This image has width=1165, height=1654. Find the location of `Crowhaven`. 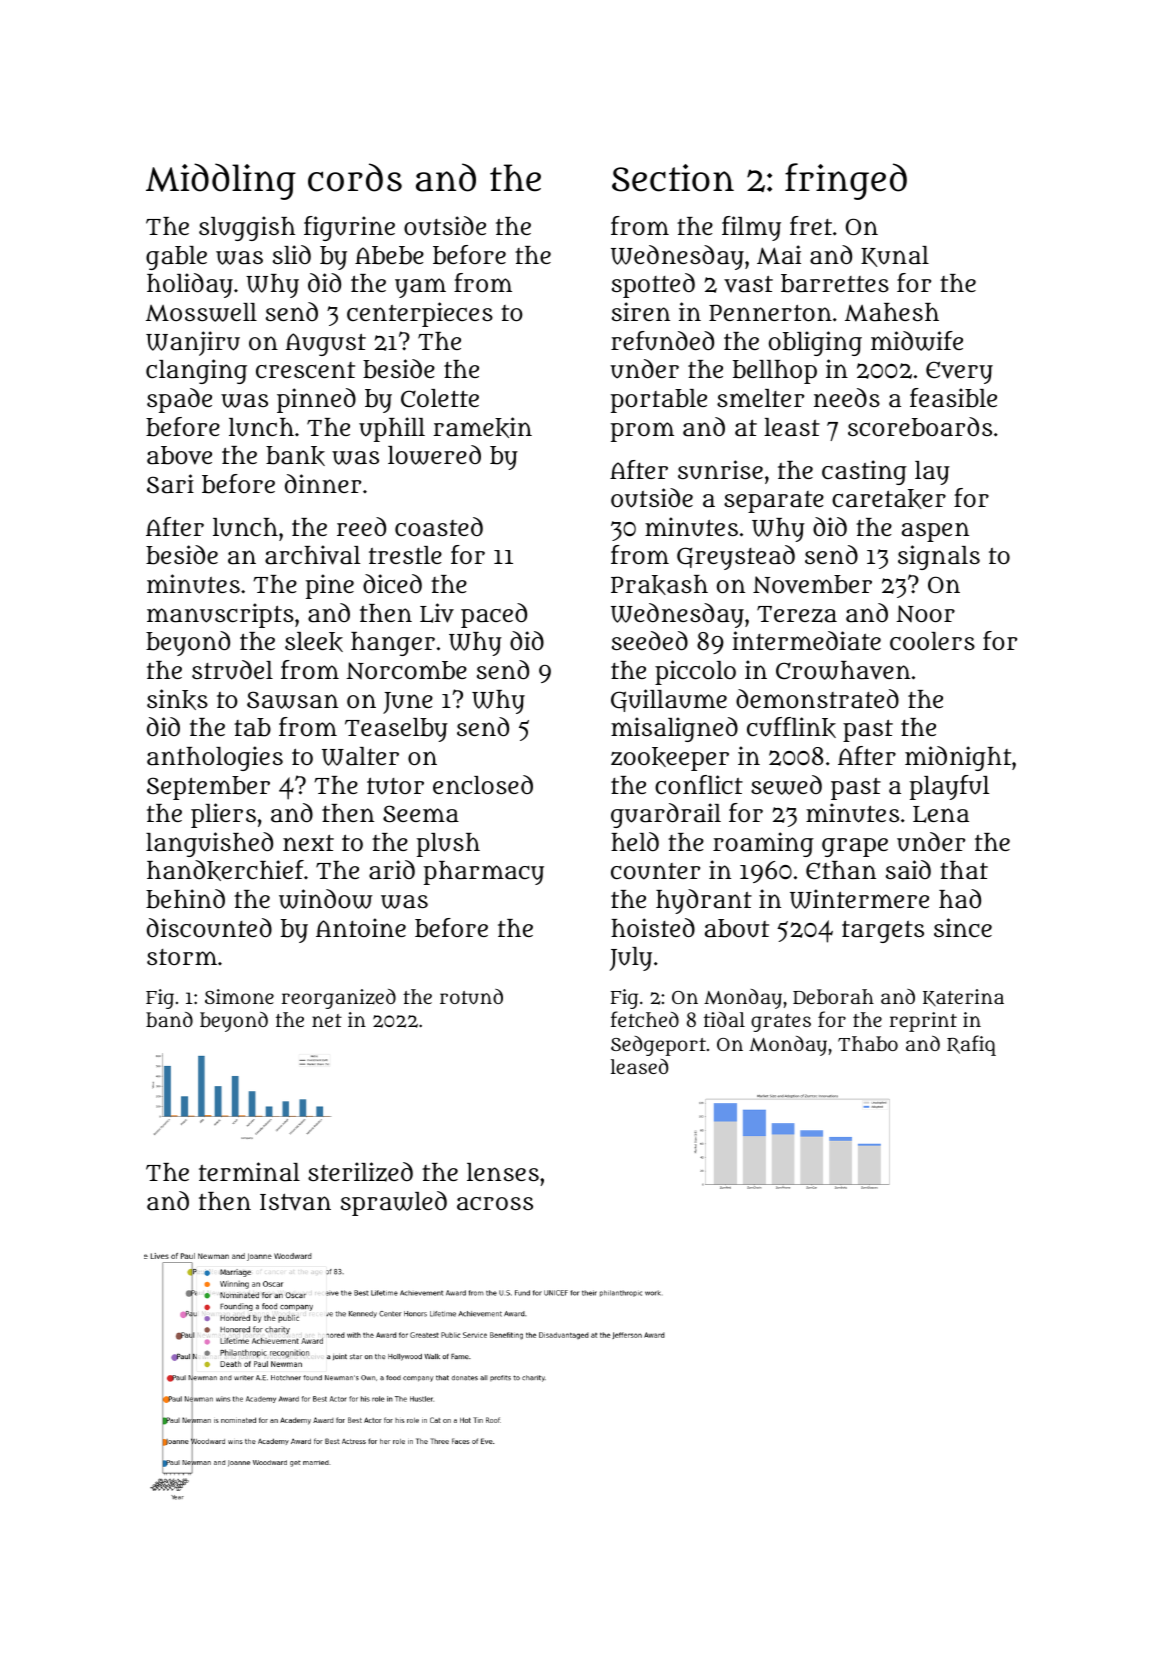

Crowhaven is located at coordinates (843, 670).
